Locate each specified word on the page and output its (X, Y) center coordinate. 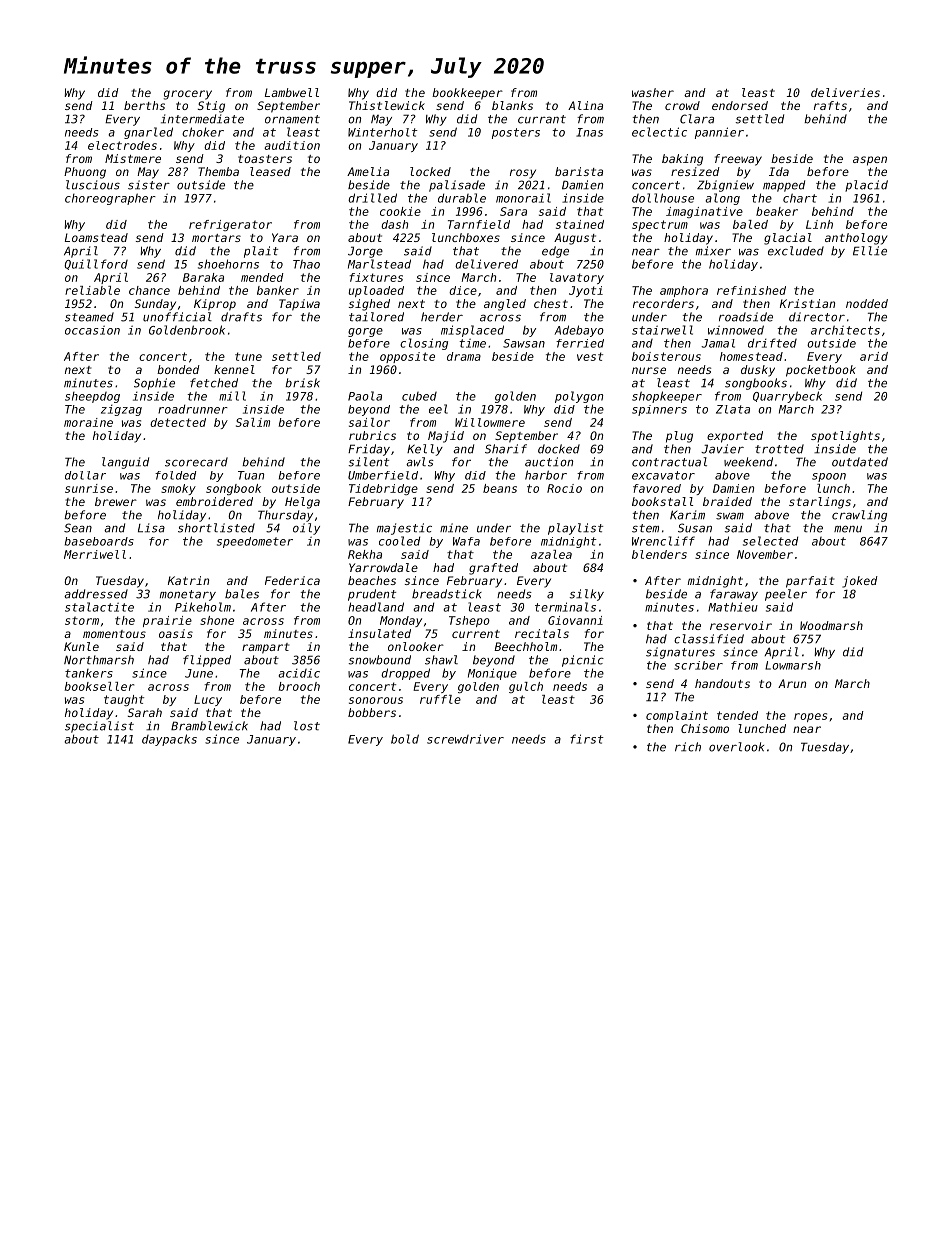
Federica (292, 580)
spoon (829, 477)
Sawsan (524, 343)
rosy (523, 174)
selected (770, 541)
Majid (446, 437)
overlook (736, 747)
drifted (772, 343)
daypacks (169, 740)
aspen (870, 161)
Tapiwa (299, 305)
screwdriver (465, 739)
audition (292, 145)
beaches (372, 580)
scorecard (196, 462)
